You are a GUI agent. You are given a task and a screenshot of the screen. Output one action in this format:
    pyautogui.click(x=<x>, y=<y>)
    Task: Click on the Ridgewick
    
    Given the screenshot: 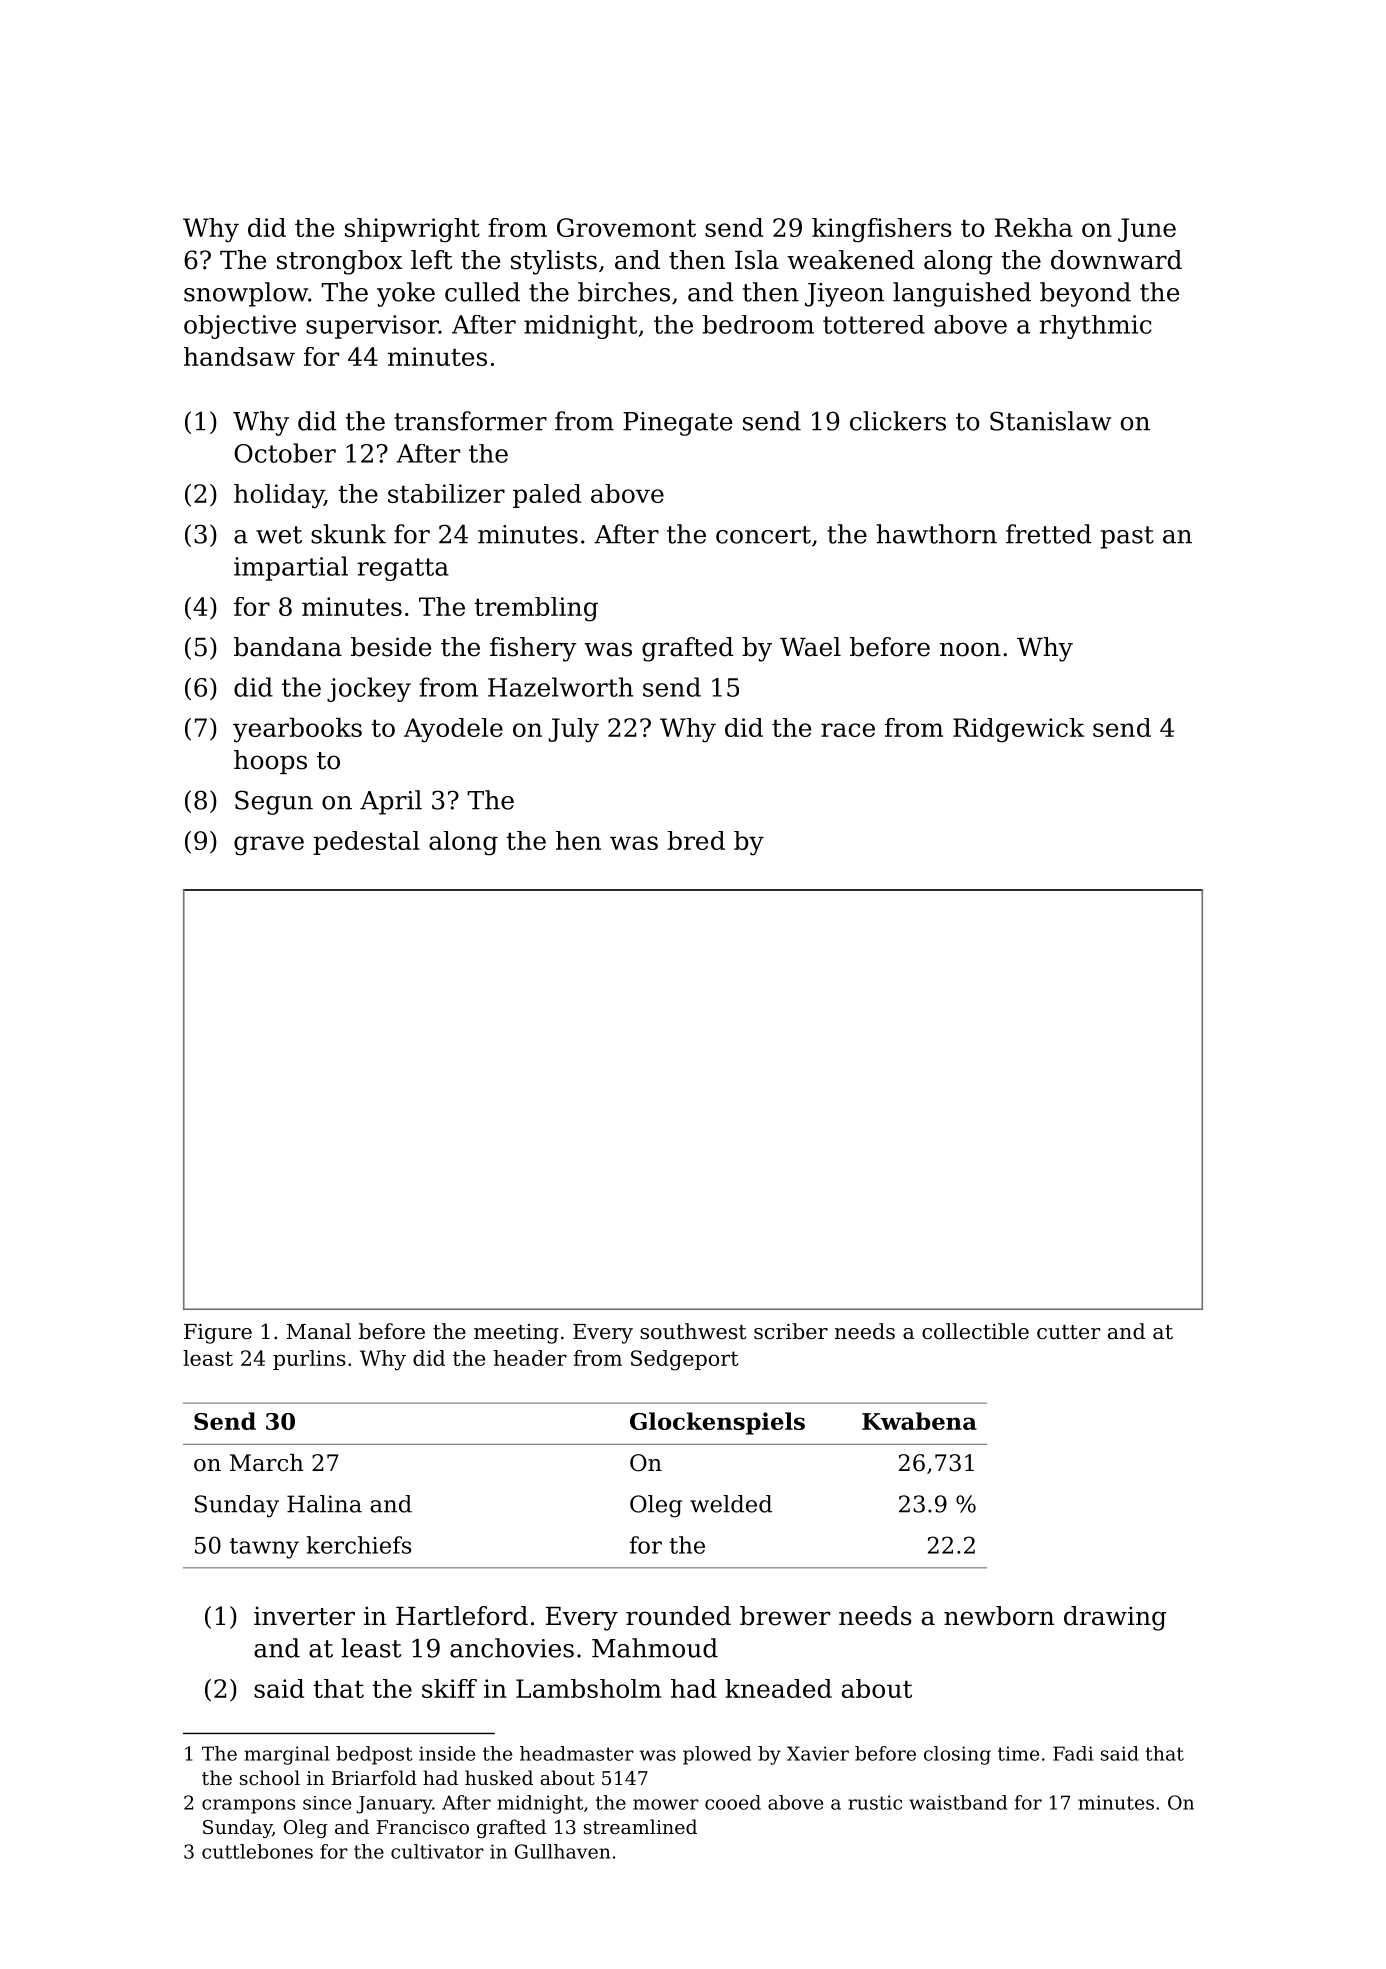 What is the action you would take?
    pyautogui.click(x=1018, y=730)
